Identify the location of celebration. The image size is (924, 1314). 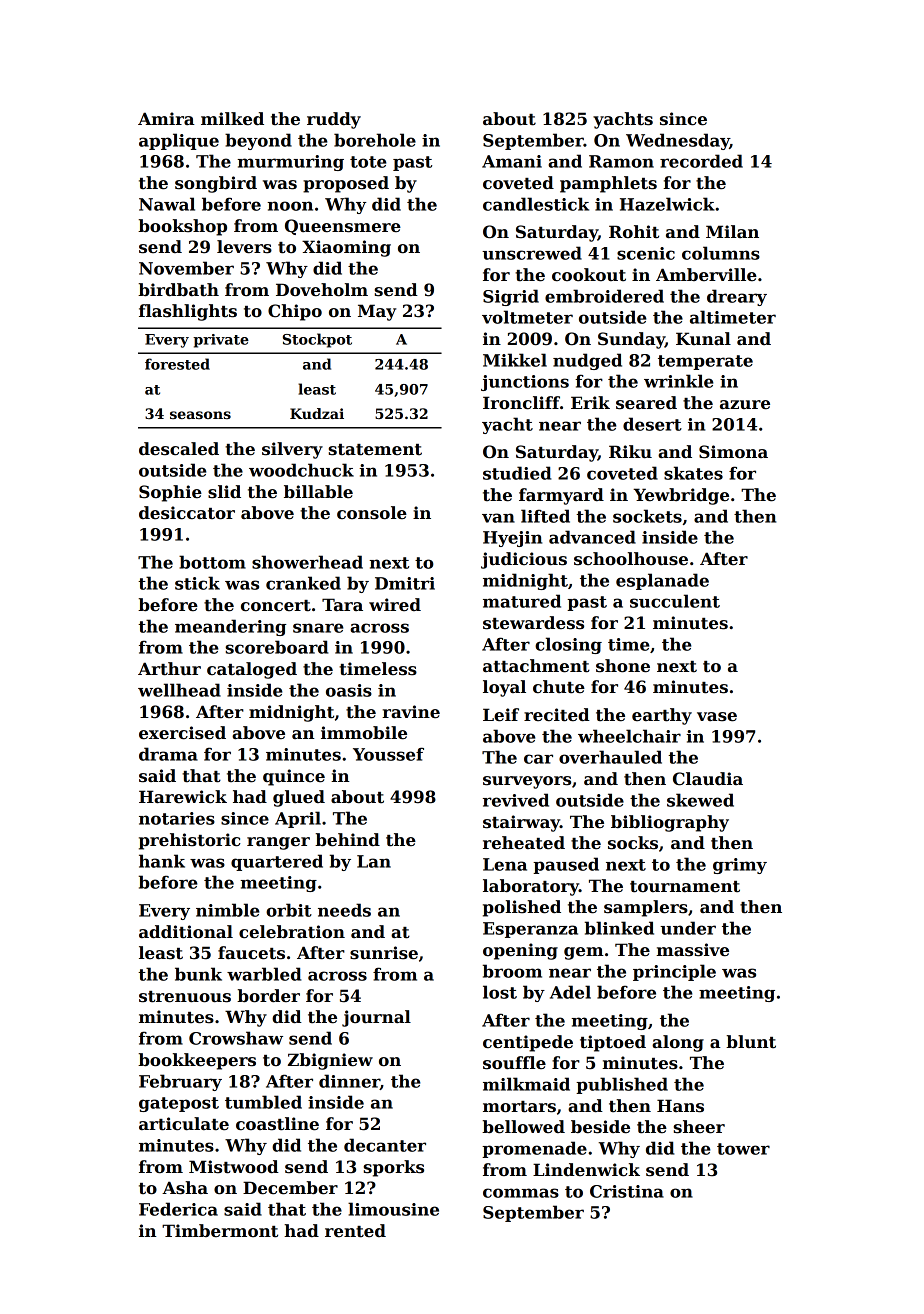
(292, 932).
